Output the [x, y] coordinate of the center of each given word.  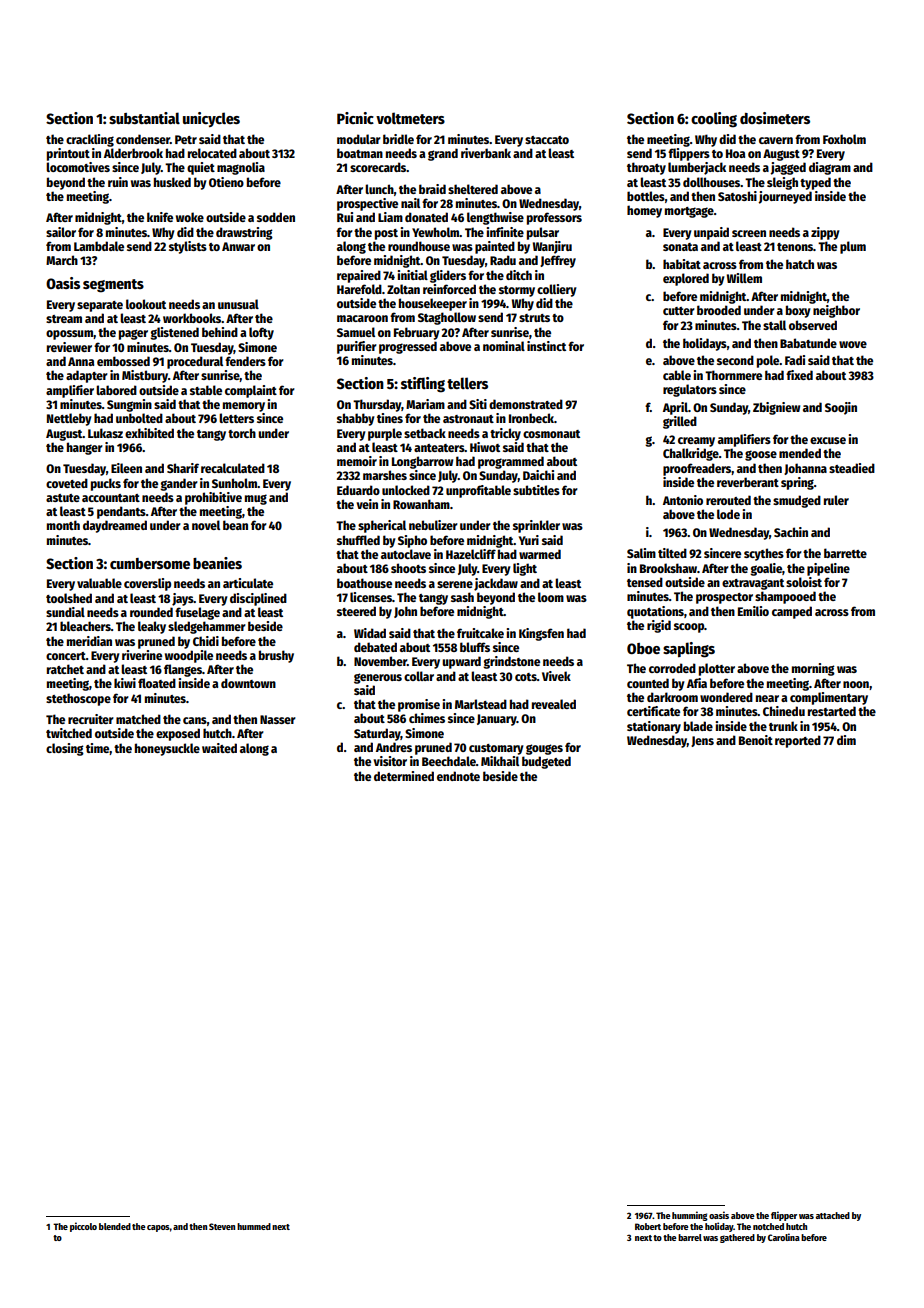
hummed [254, 1226]
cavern [776, 140]
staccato [547, 140]
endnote [458, 776]
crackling [90, 140]
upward [461, 662]
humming [690, 1216]
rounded [151, 612]
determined [404, 776]
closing [65, 749]
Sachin [791, 532]
